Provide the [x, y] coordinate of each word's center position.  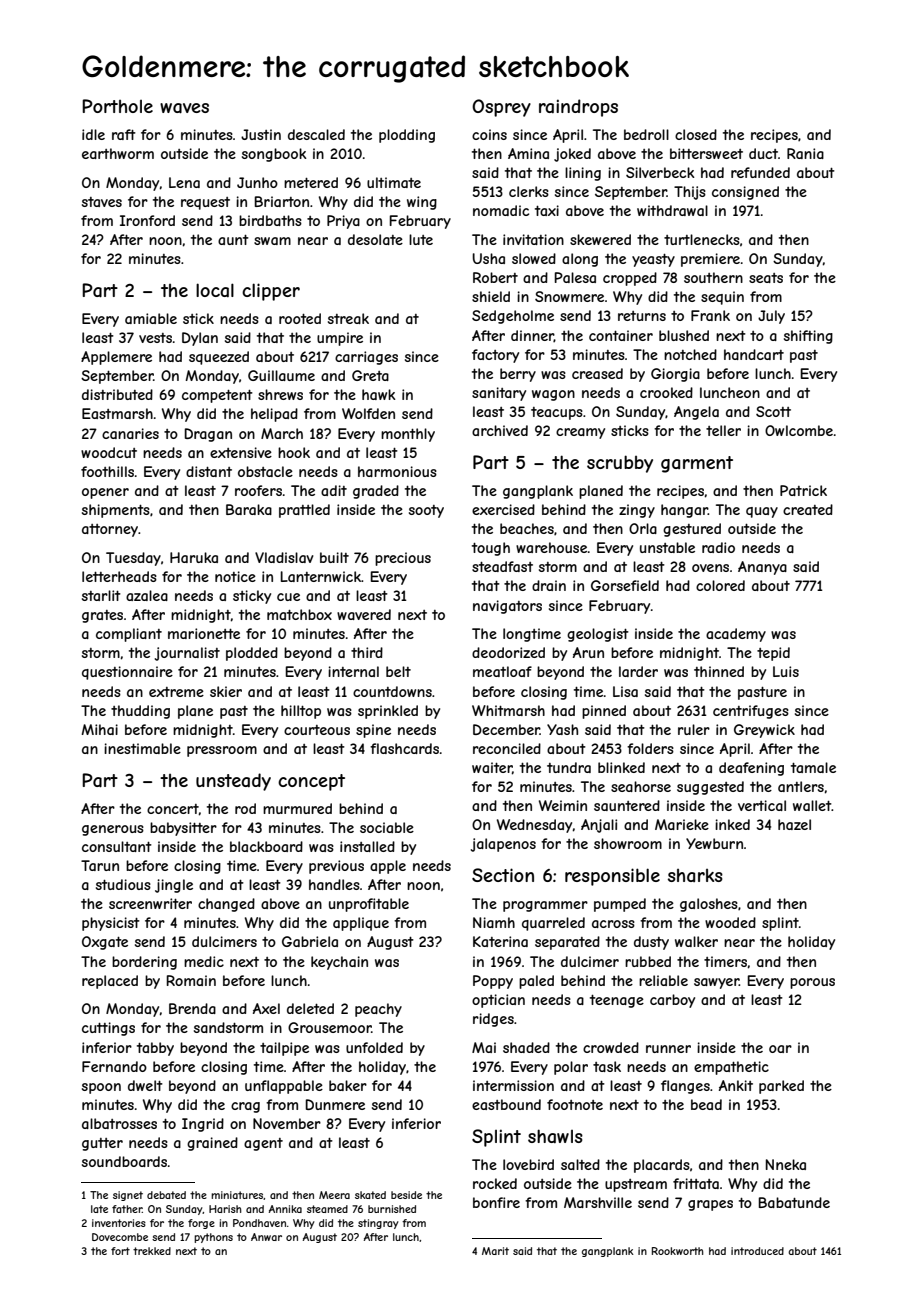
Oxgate [105, 943]
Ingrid [203, 1125]
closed [696, 134]
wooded [730, 922]
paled [536, 982]
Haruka [194, 557]
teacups [557, 413]
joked [572, 155]
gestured [692, 530]
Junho [257, 182]
